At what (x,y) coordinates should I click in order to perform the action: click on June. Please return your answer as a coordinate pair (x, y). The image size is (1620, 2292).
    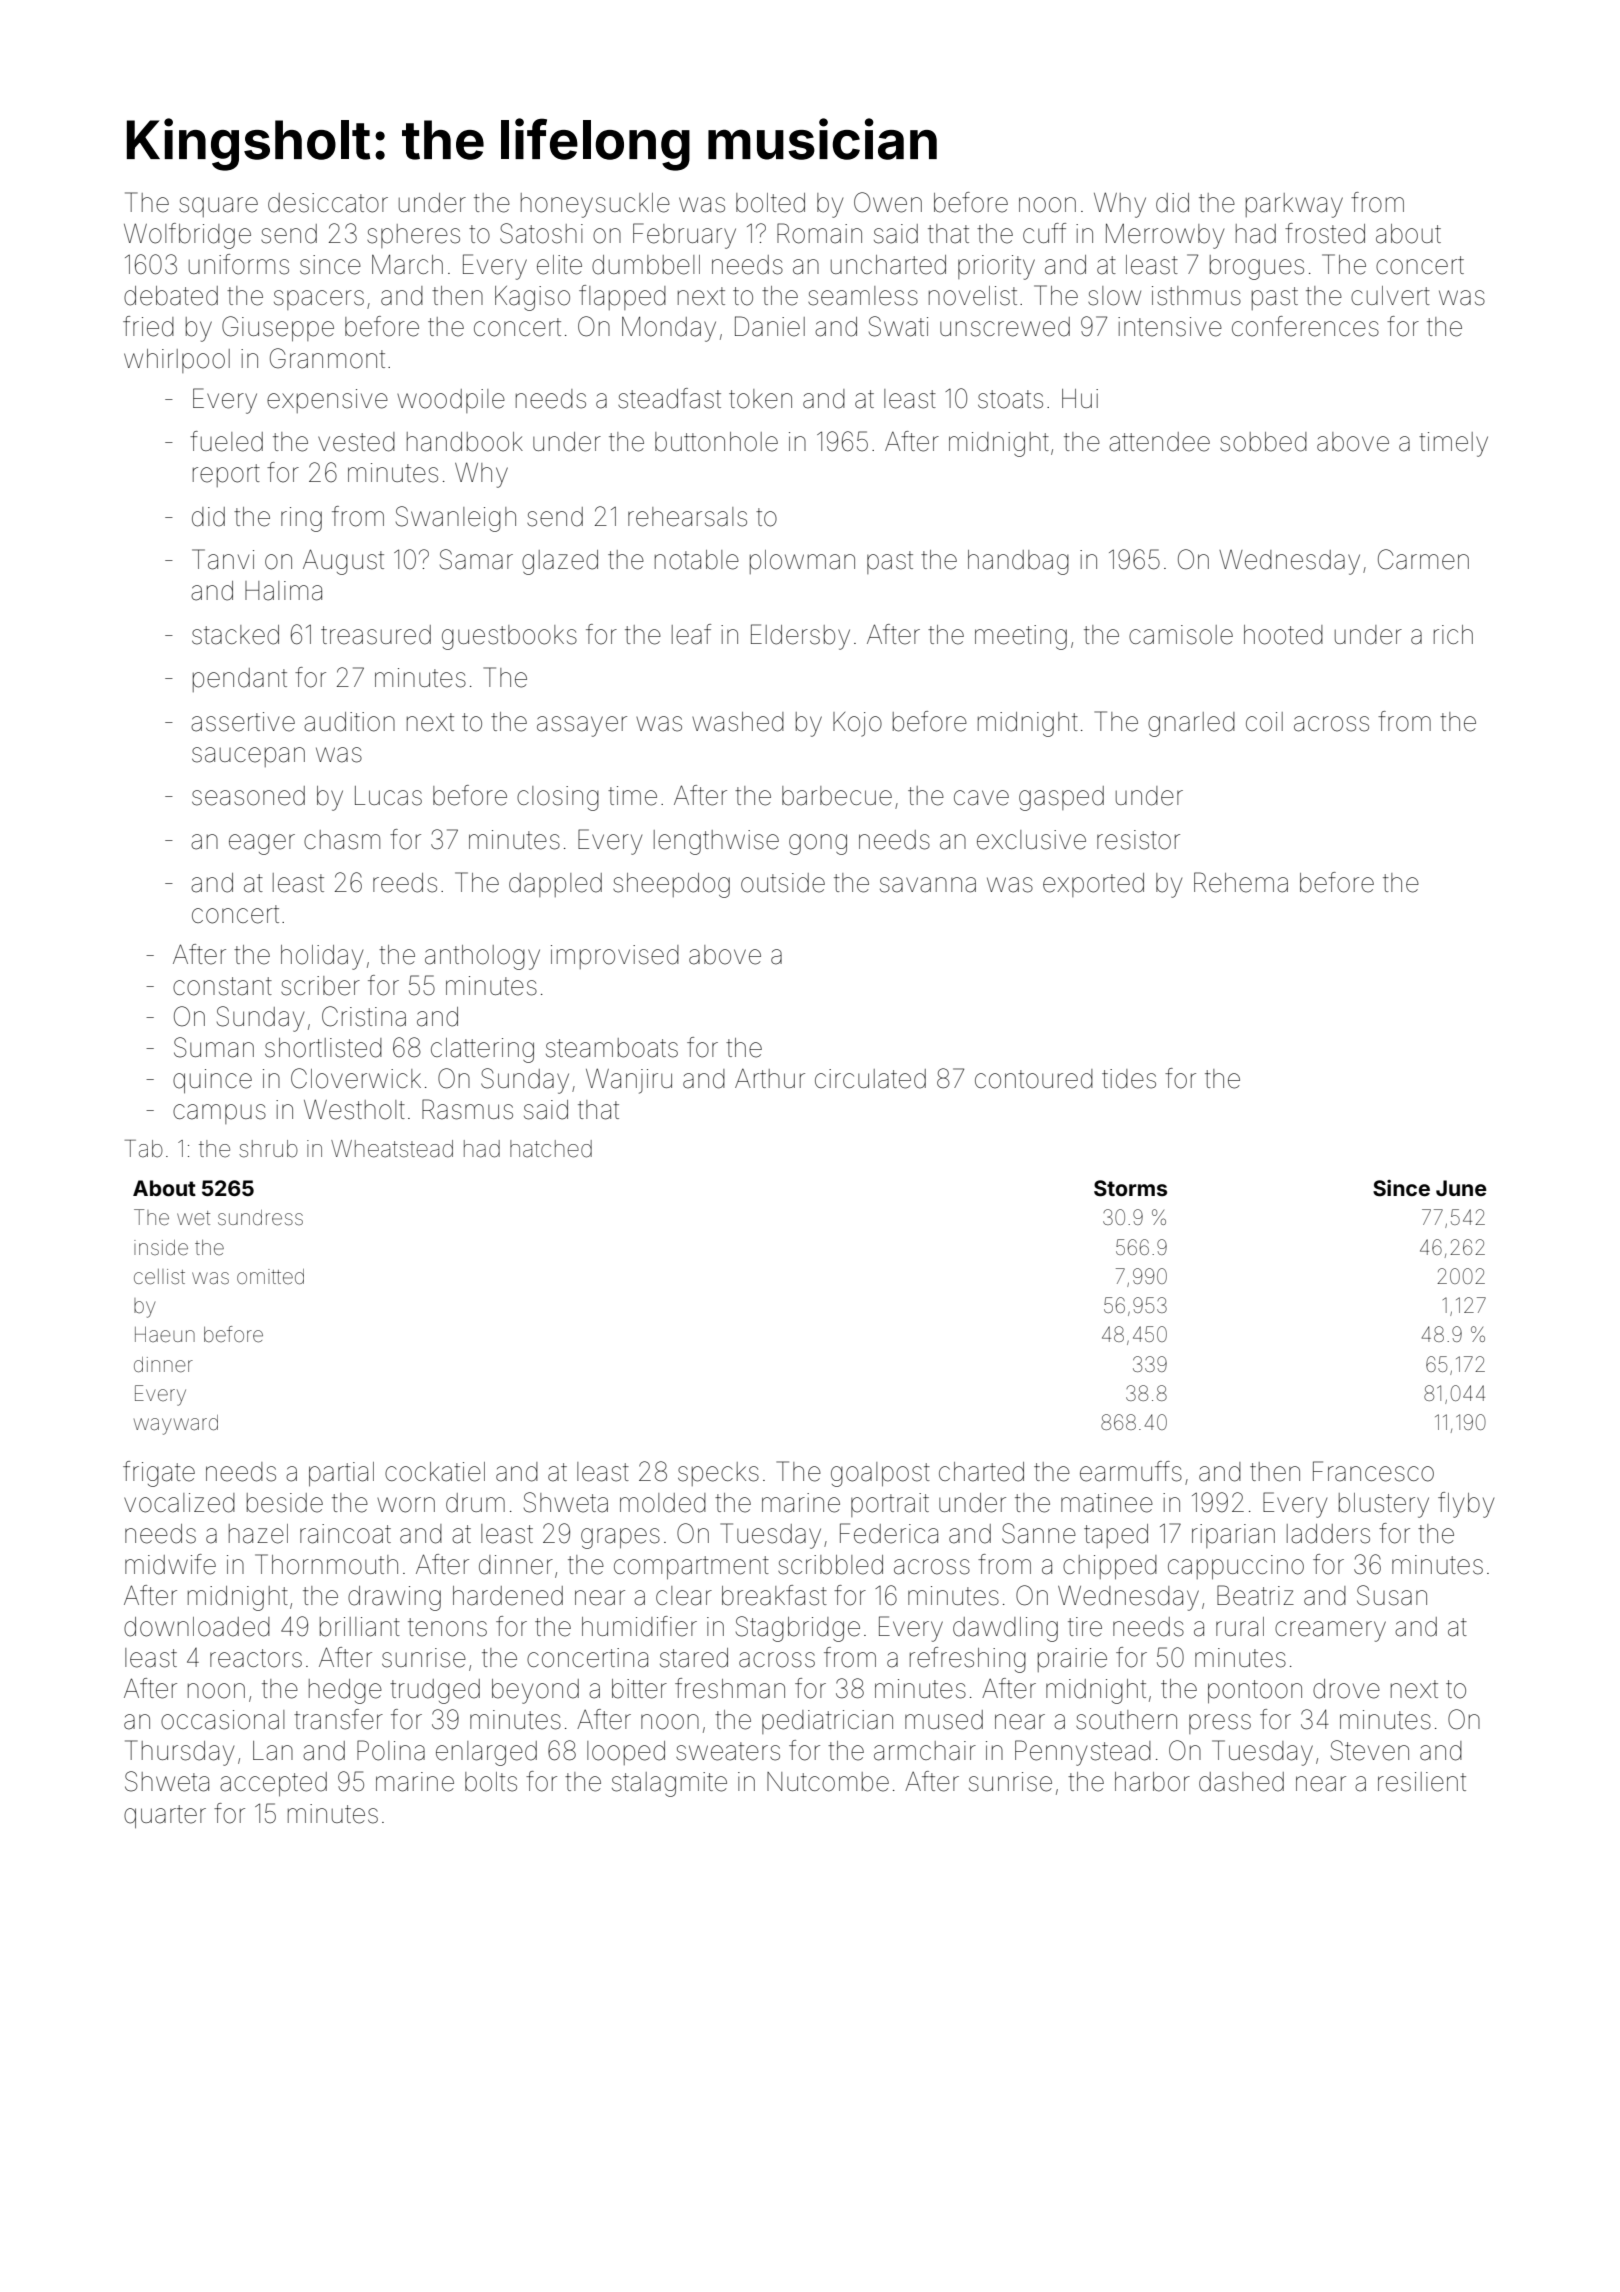
    Looking at the image, I should click on (1461, 1188).
